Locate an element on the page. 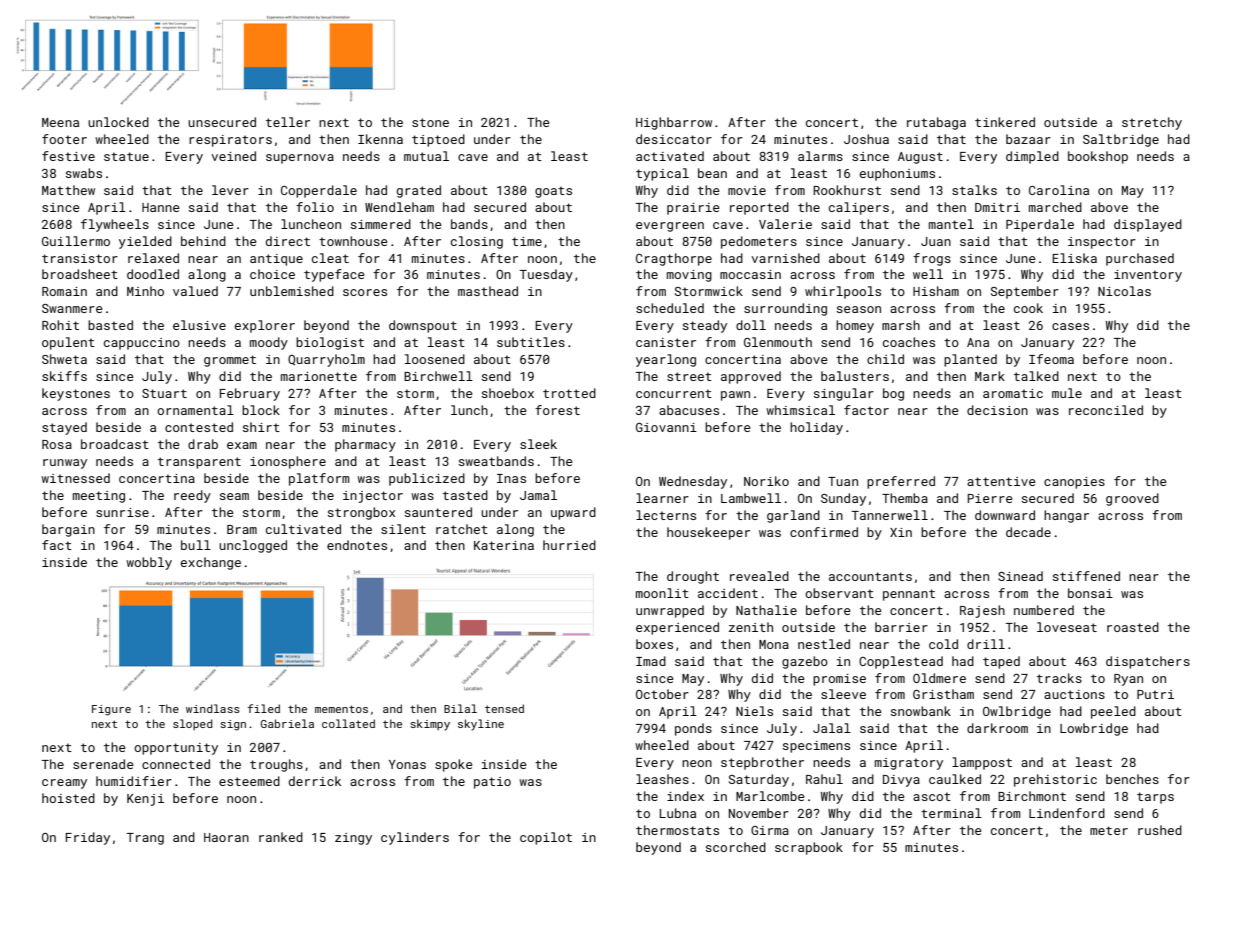 This page has width=1233, height=952. cultivated is located at coordinates (303, 529).
